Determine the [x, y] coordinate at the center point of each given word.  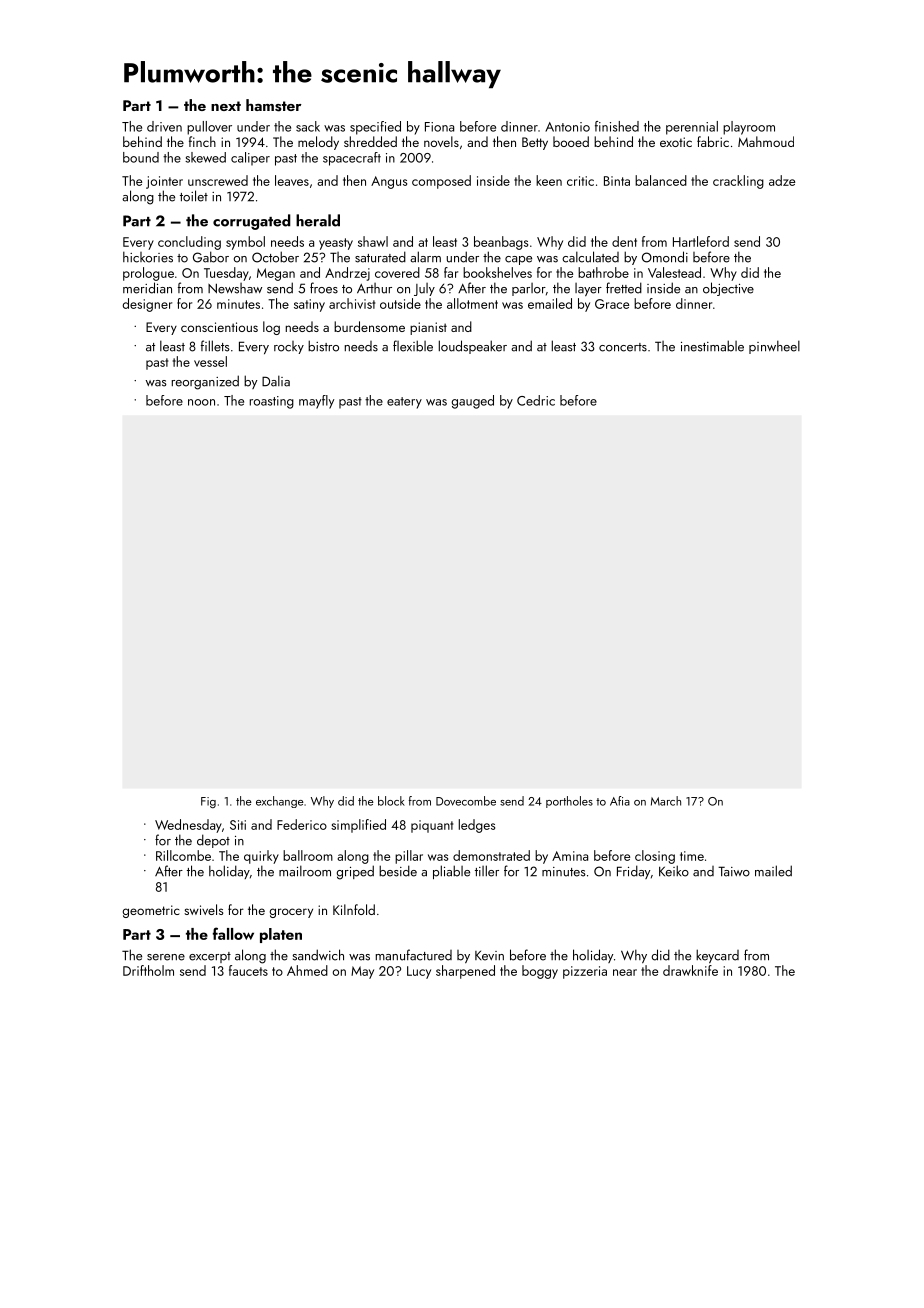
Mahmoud [766, 141]
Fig [208, 802]
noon [201, 402]
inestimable [712, 346]
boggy [540, 972]
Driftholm [148, 970]
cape [518, 260]
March [666, 801]
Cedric [536, 400]
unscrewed [218, 180]
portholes [569, 802]
